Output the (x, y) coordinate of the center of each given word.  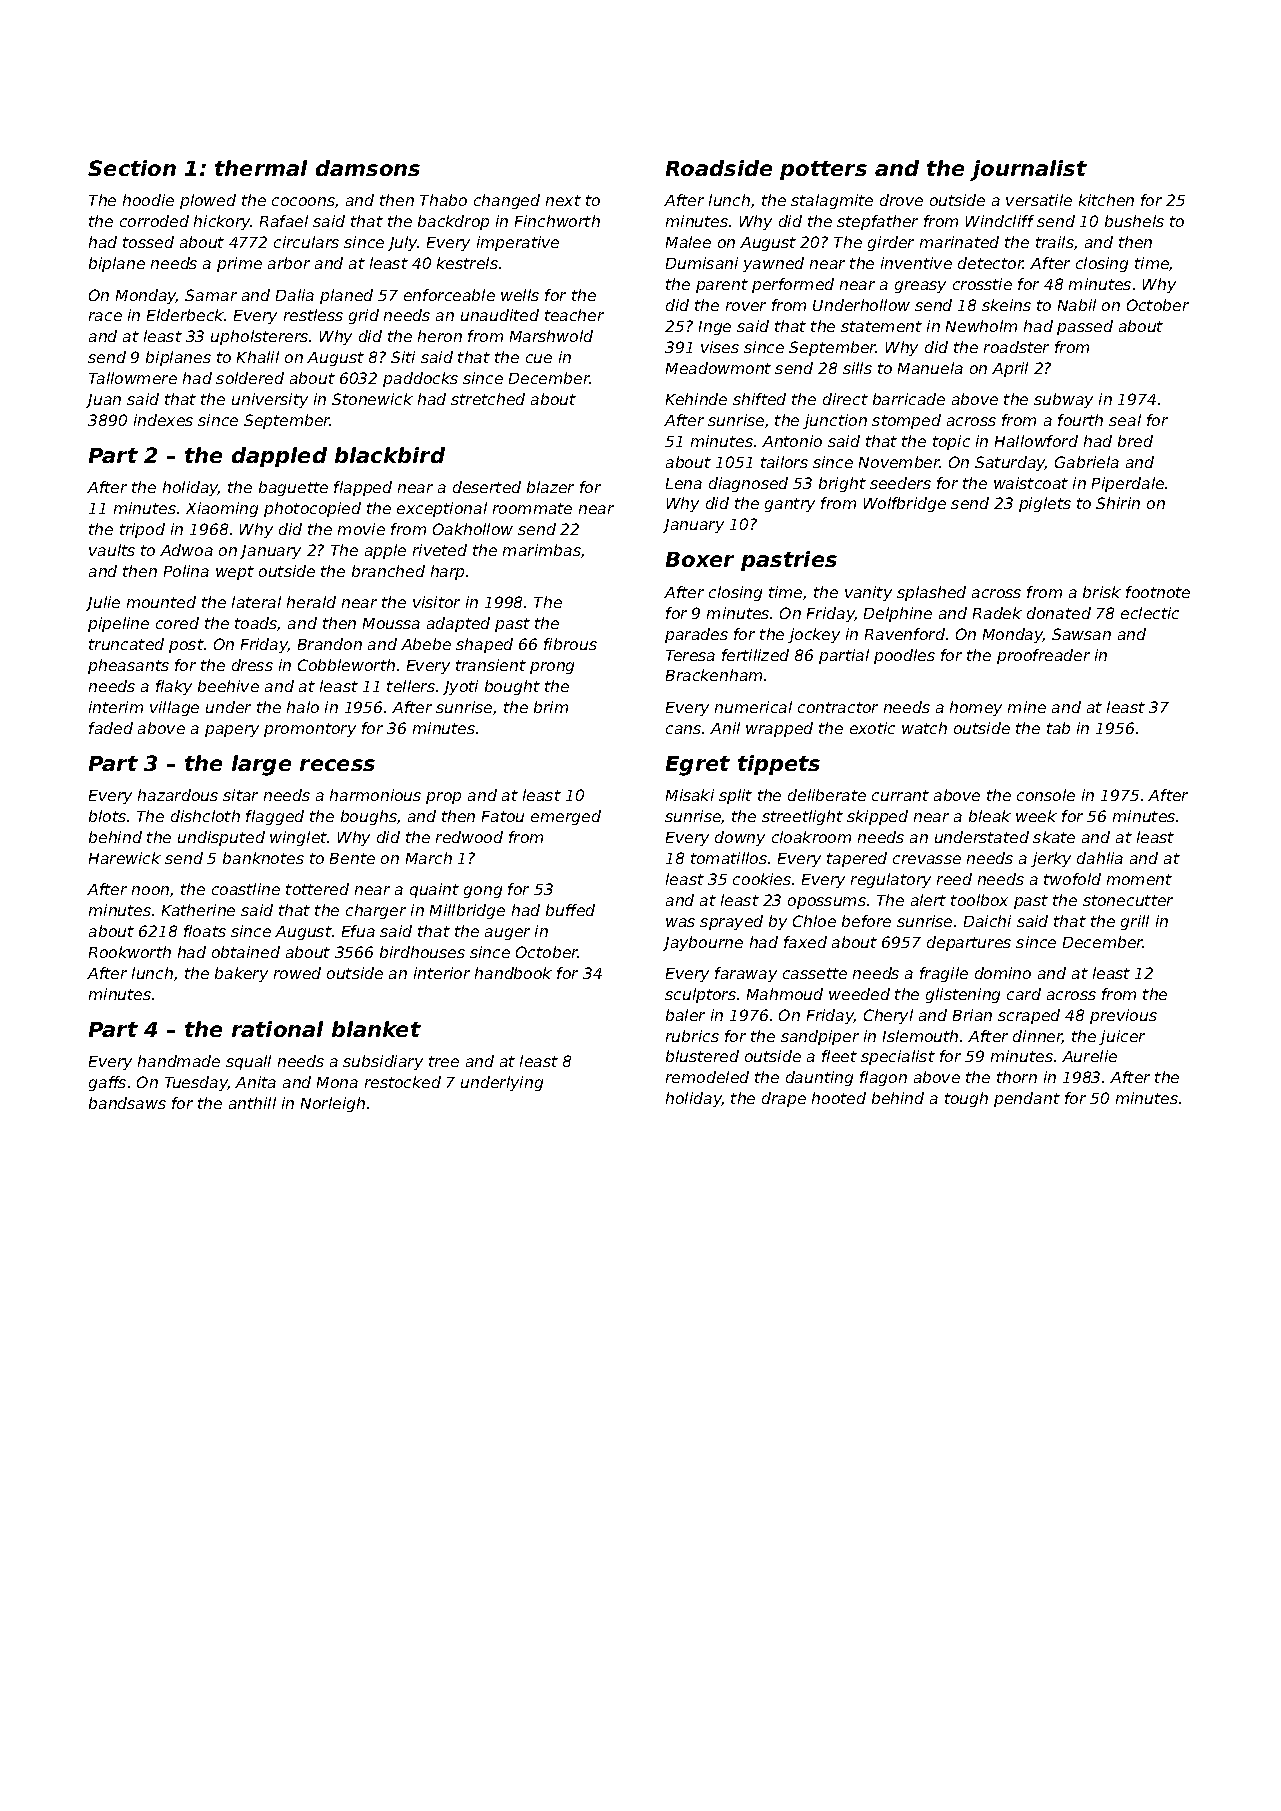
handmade (179, 1061)
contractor (838, 707)
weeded (859, 994)
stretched (488, 399)
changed (507, 201)
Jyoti (460, 687)
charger (376, 911)
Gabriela (1087, 462)
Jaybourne (703, 943)
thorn (1017, 1077)
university (270, 400)
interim (116, 707)
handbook (513, 973)
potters (823, 170)
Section (132, 168)
